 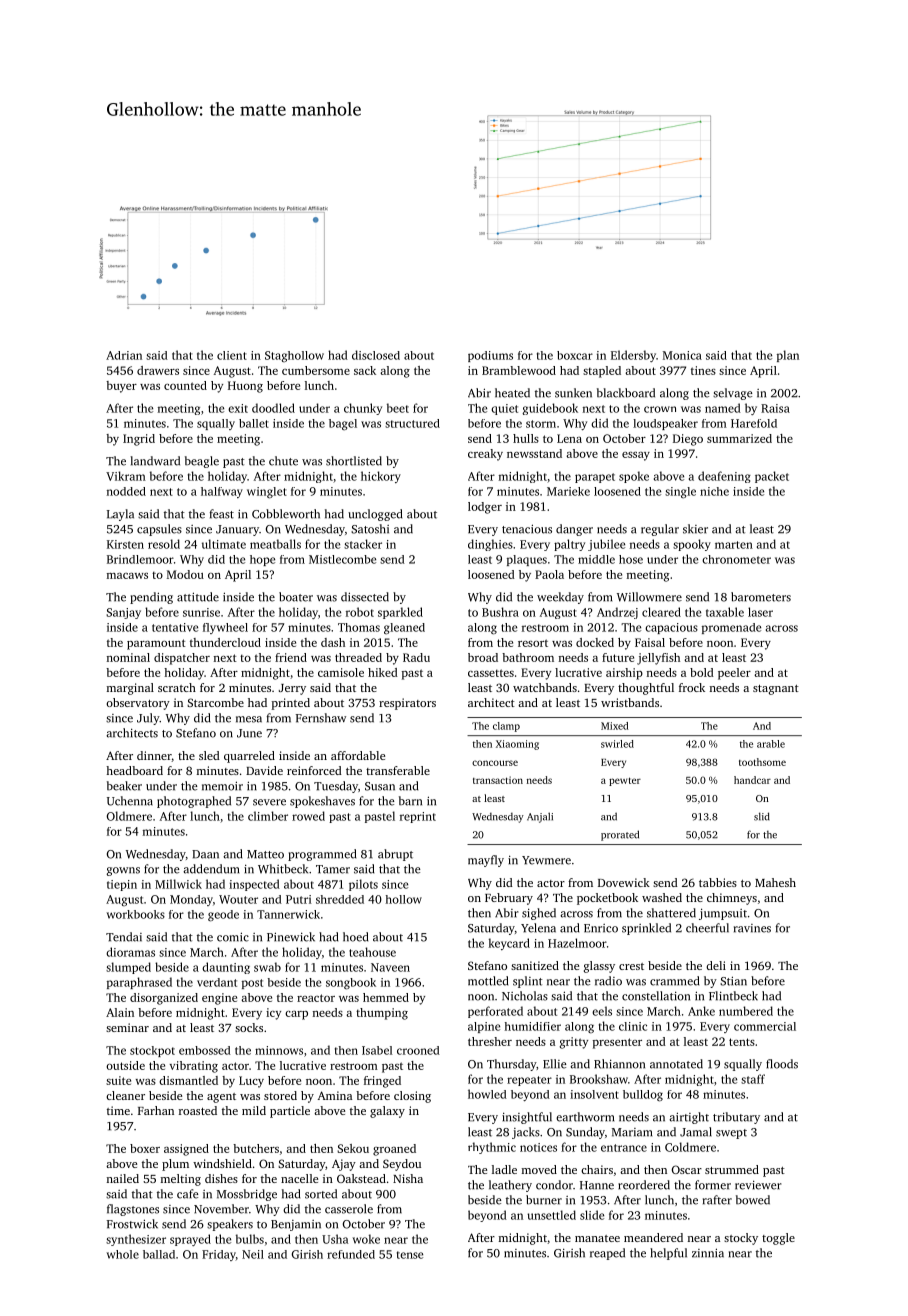 I want to click on blackboard, so click(x=626, y=393).
